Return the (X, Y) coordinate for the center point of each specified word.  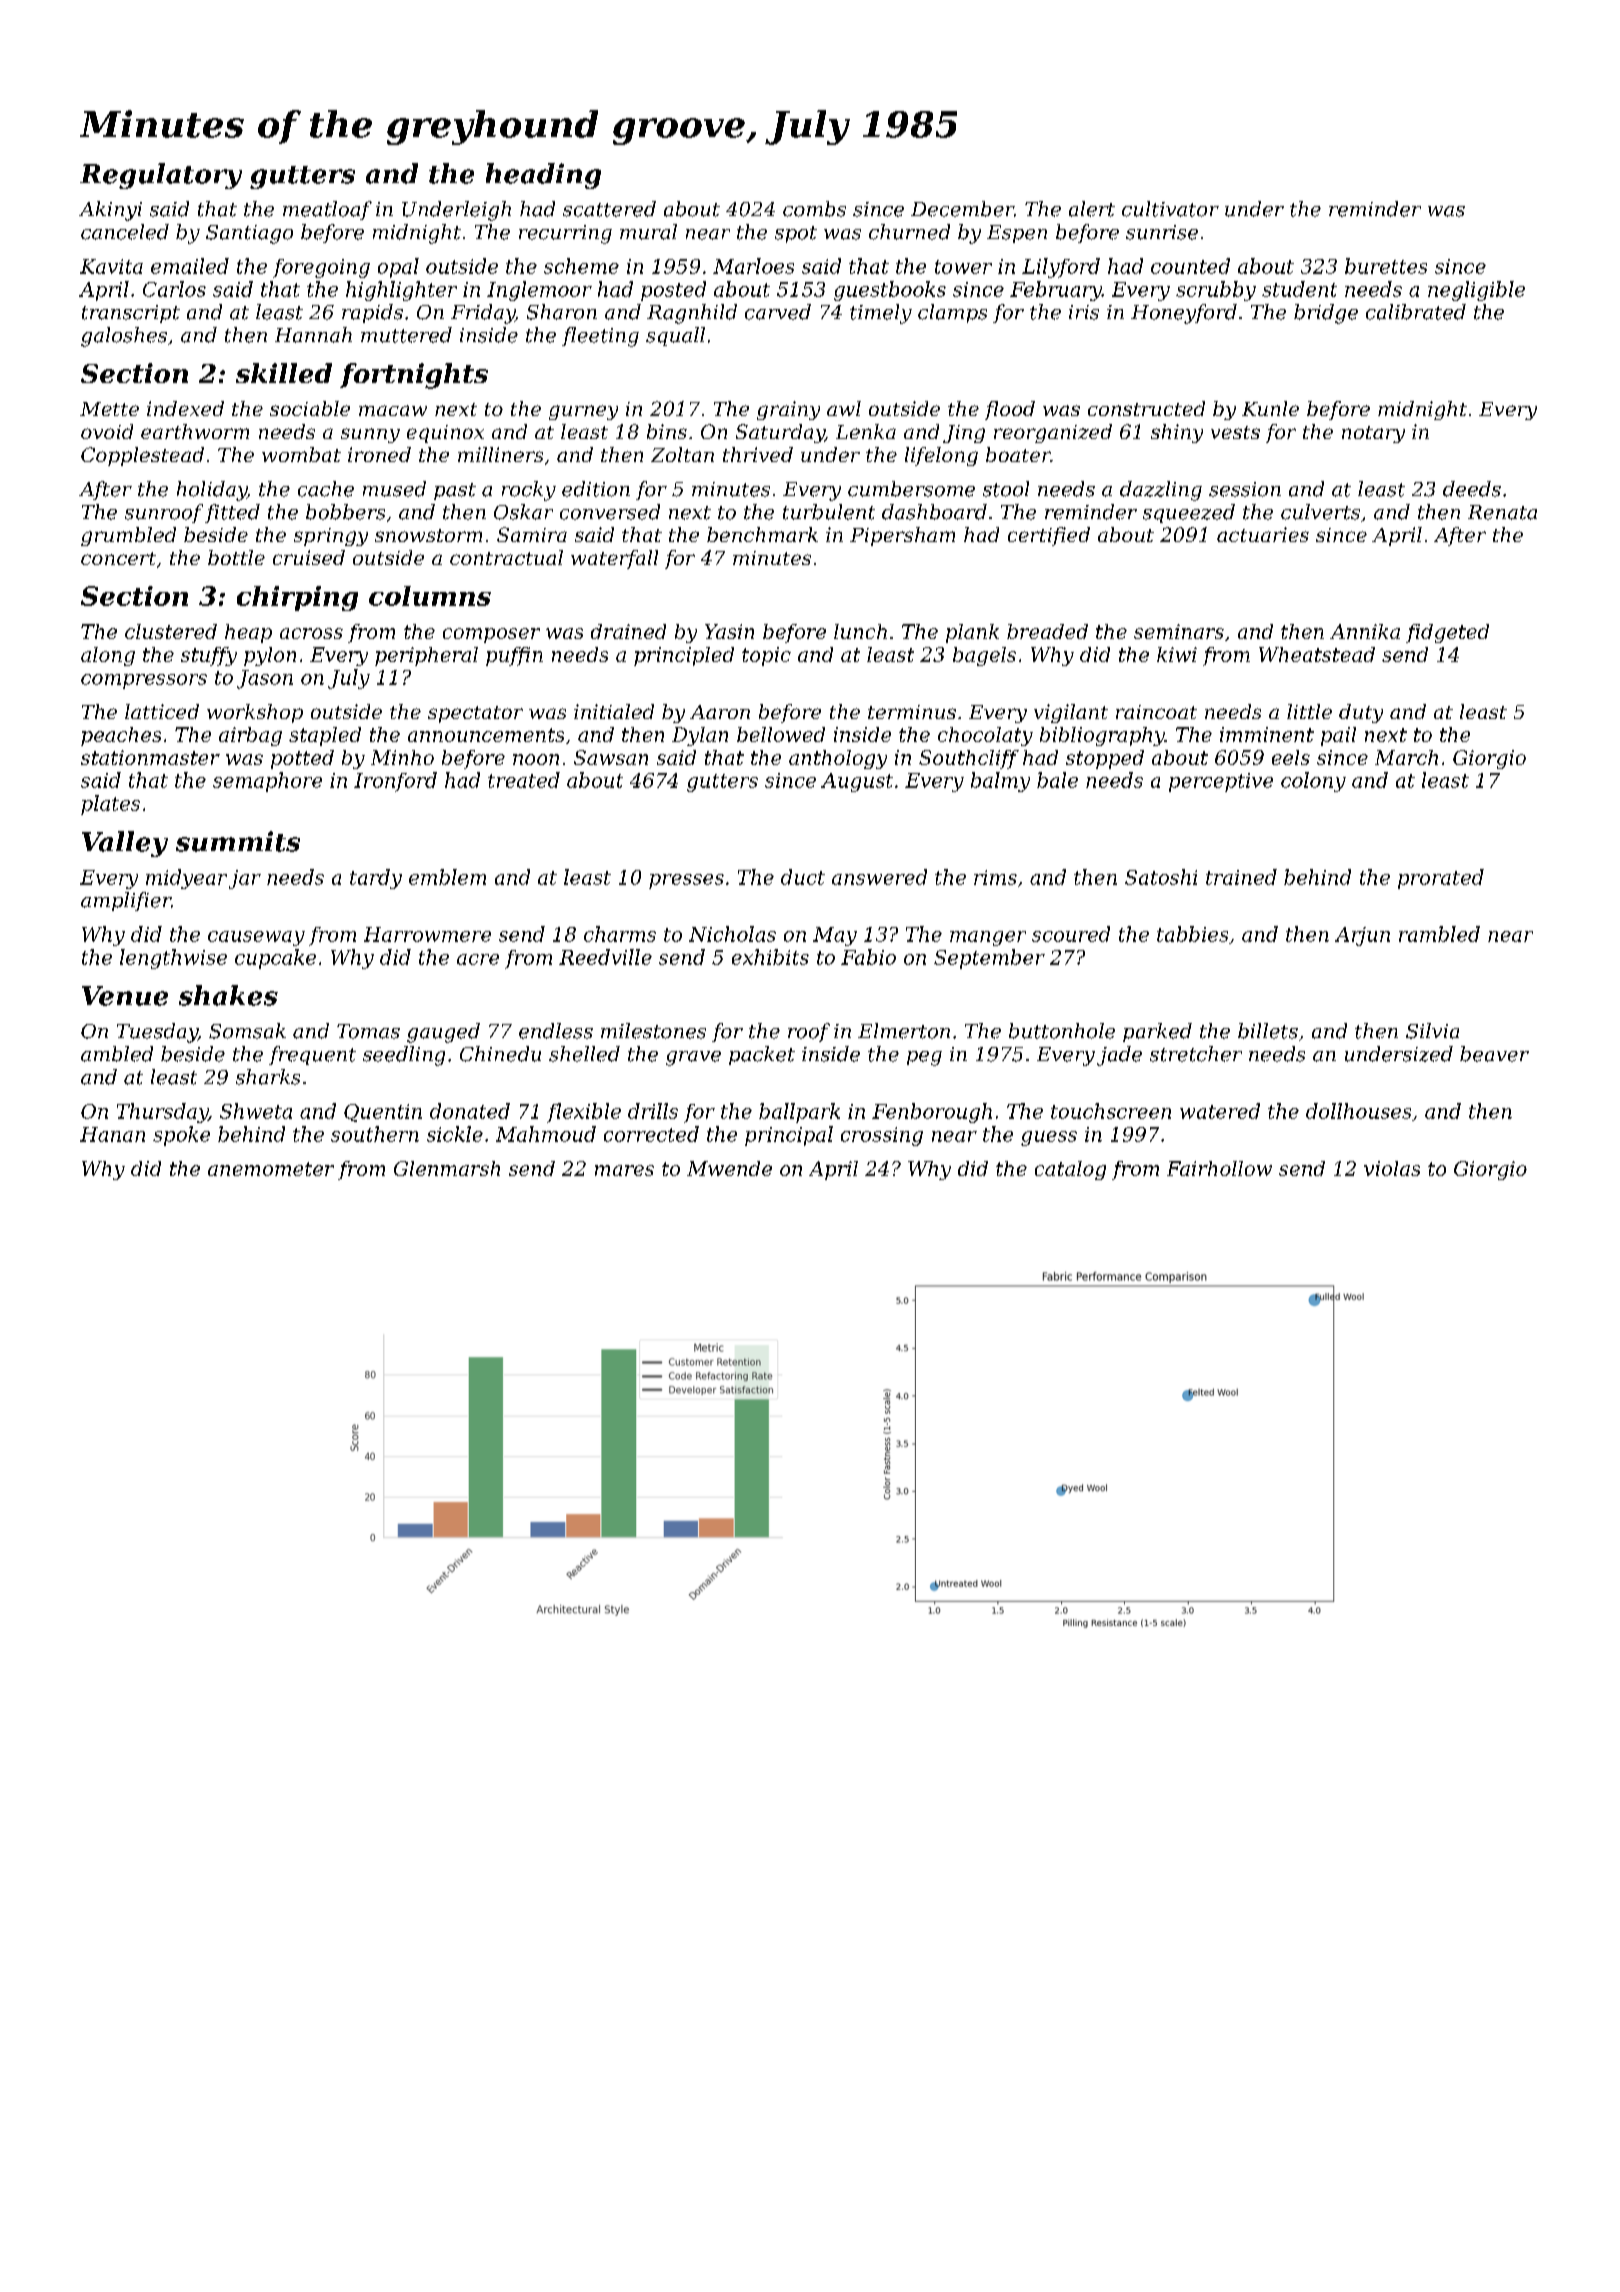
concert (118, 558)
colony (1313, 782)
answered (879, 877)
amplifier (126, 901)
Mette (109, 409)
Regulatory (161, 176)
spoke (181, 1136)
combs (814, 209)
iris (1084, 312)
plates (110, 805)
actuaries (1263, 534)
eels (1291, 757)
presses (686, 881)
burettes (1386, 266)
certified (1049, 536)
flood (1010, 410)
